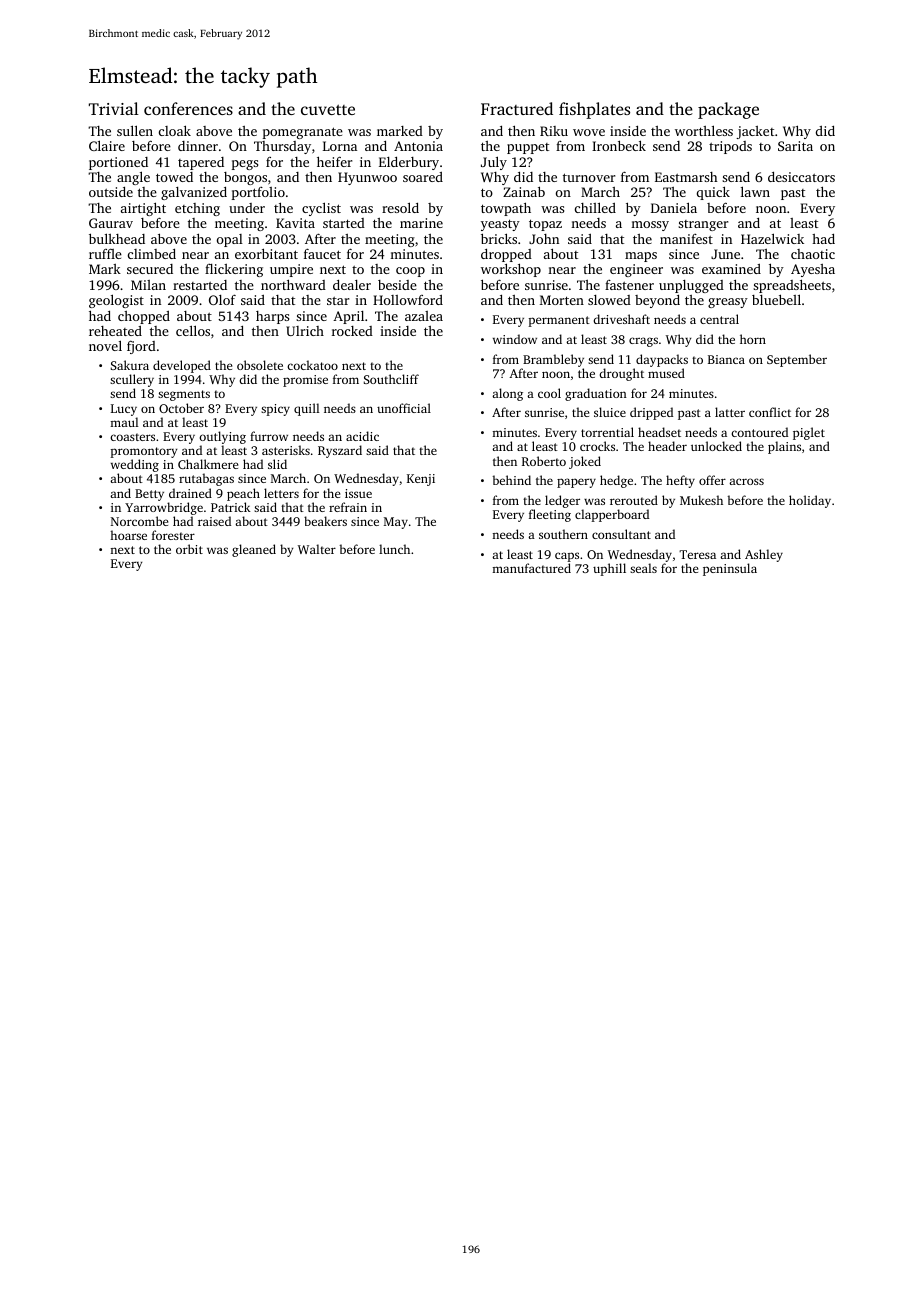 Image resolution: width=924 pixels, height=1308 pixels. I want to click on bluebell, so click(776, 299).
